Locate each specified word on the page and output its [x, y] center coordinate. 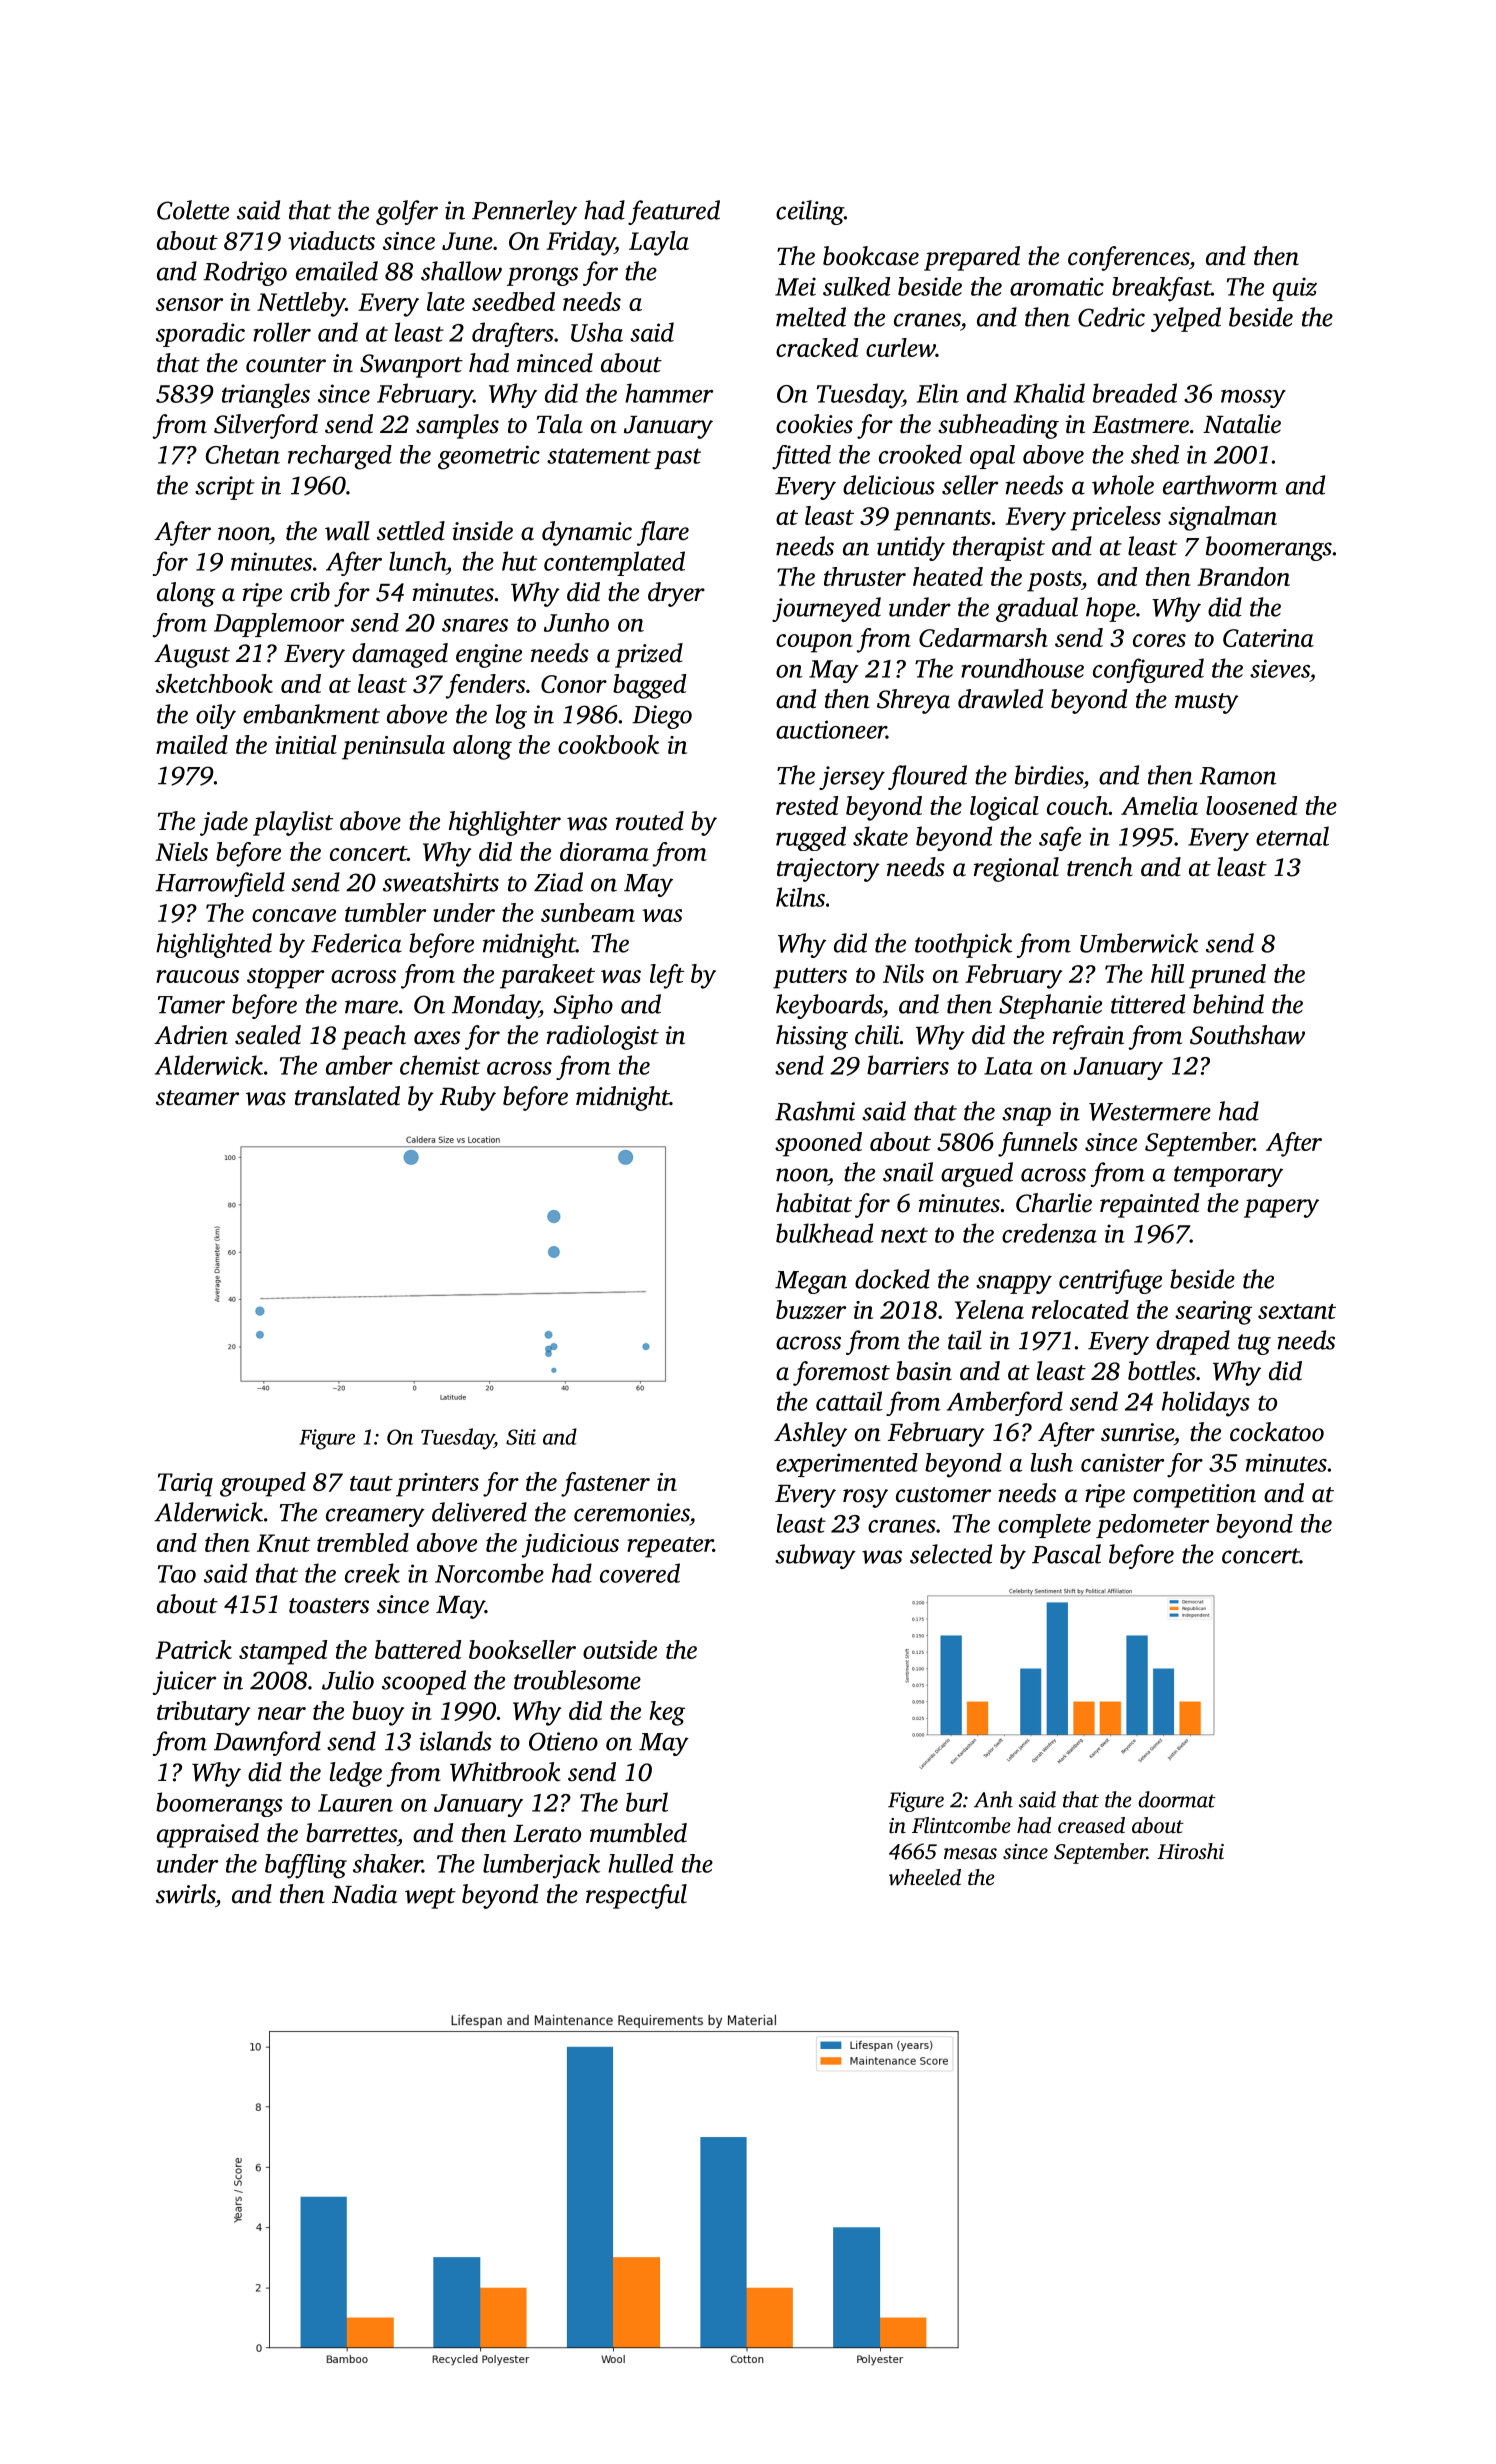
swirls [185, 1894]
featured [674, 212]
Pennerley [524, 212]
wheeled [925, 1877]
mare [371, 1007]
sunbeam [588, 912]
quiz [1295, 289]
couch [1077, 805]
